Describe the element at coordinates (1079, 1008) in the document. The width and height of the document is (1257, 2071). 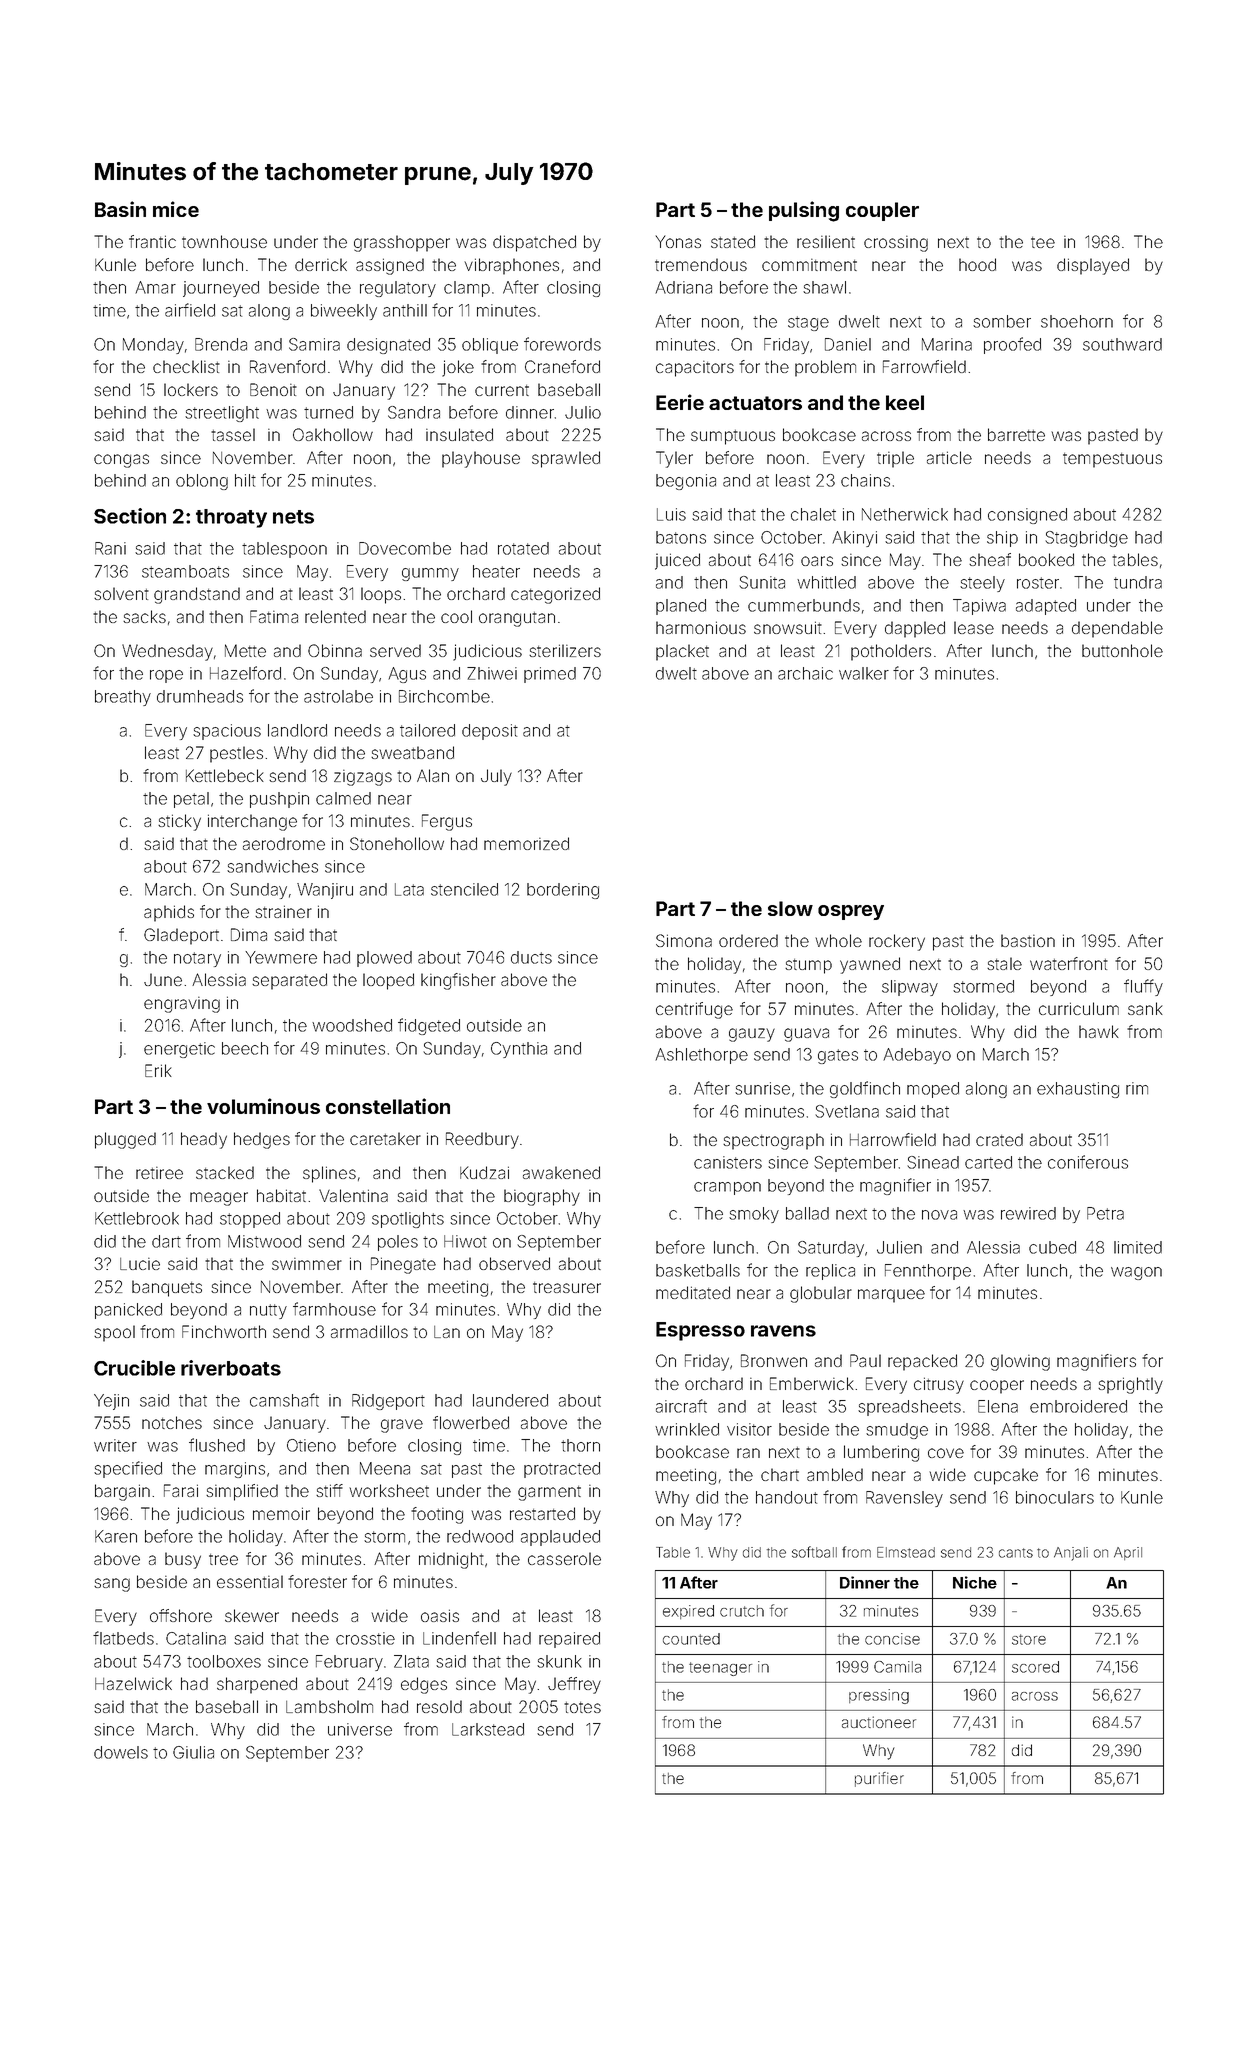
I see `curriculum` at that location.
